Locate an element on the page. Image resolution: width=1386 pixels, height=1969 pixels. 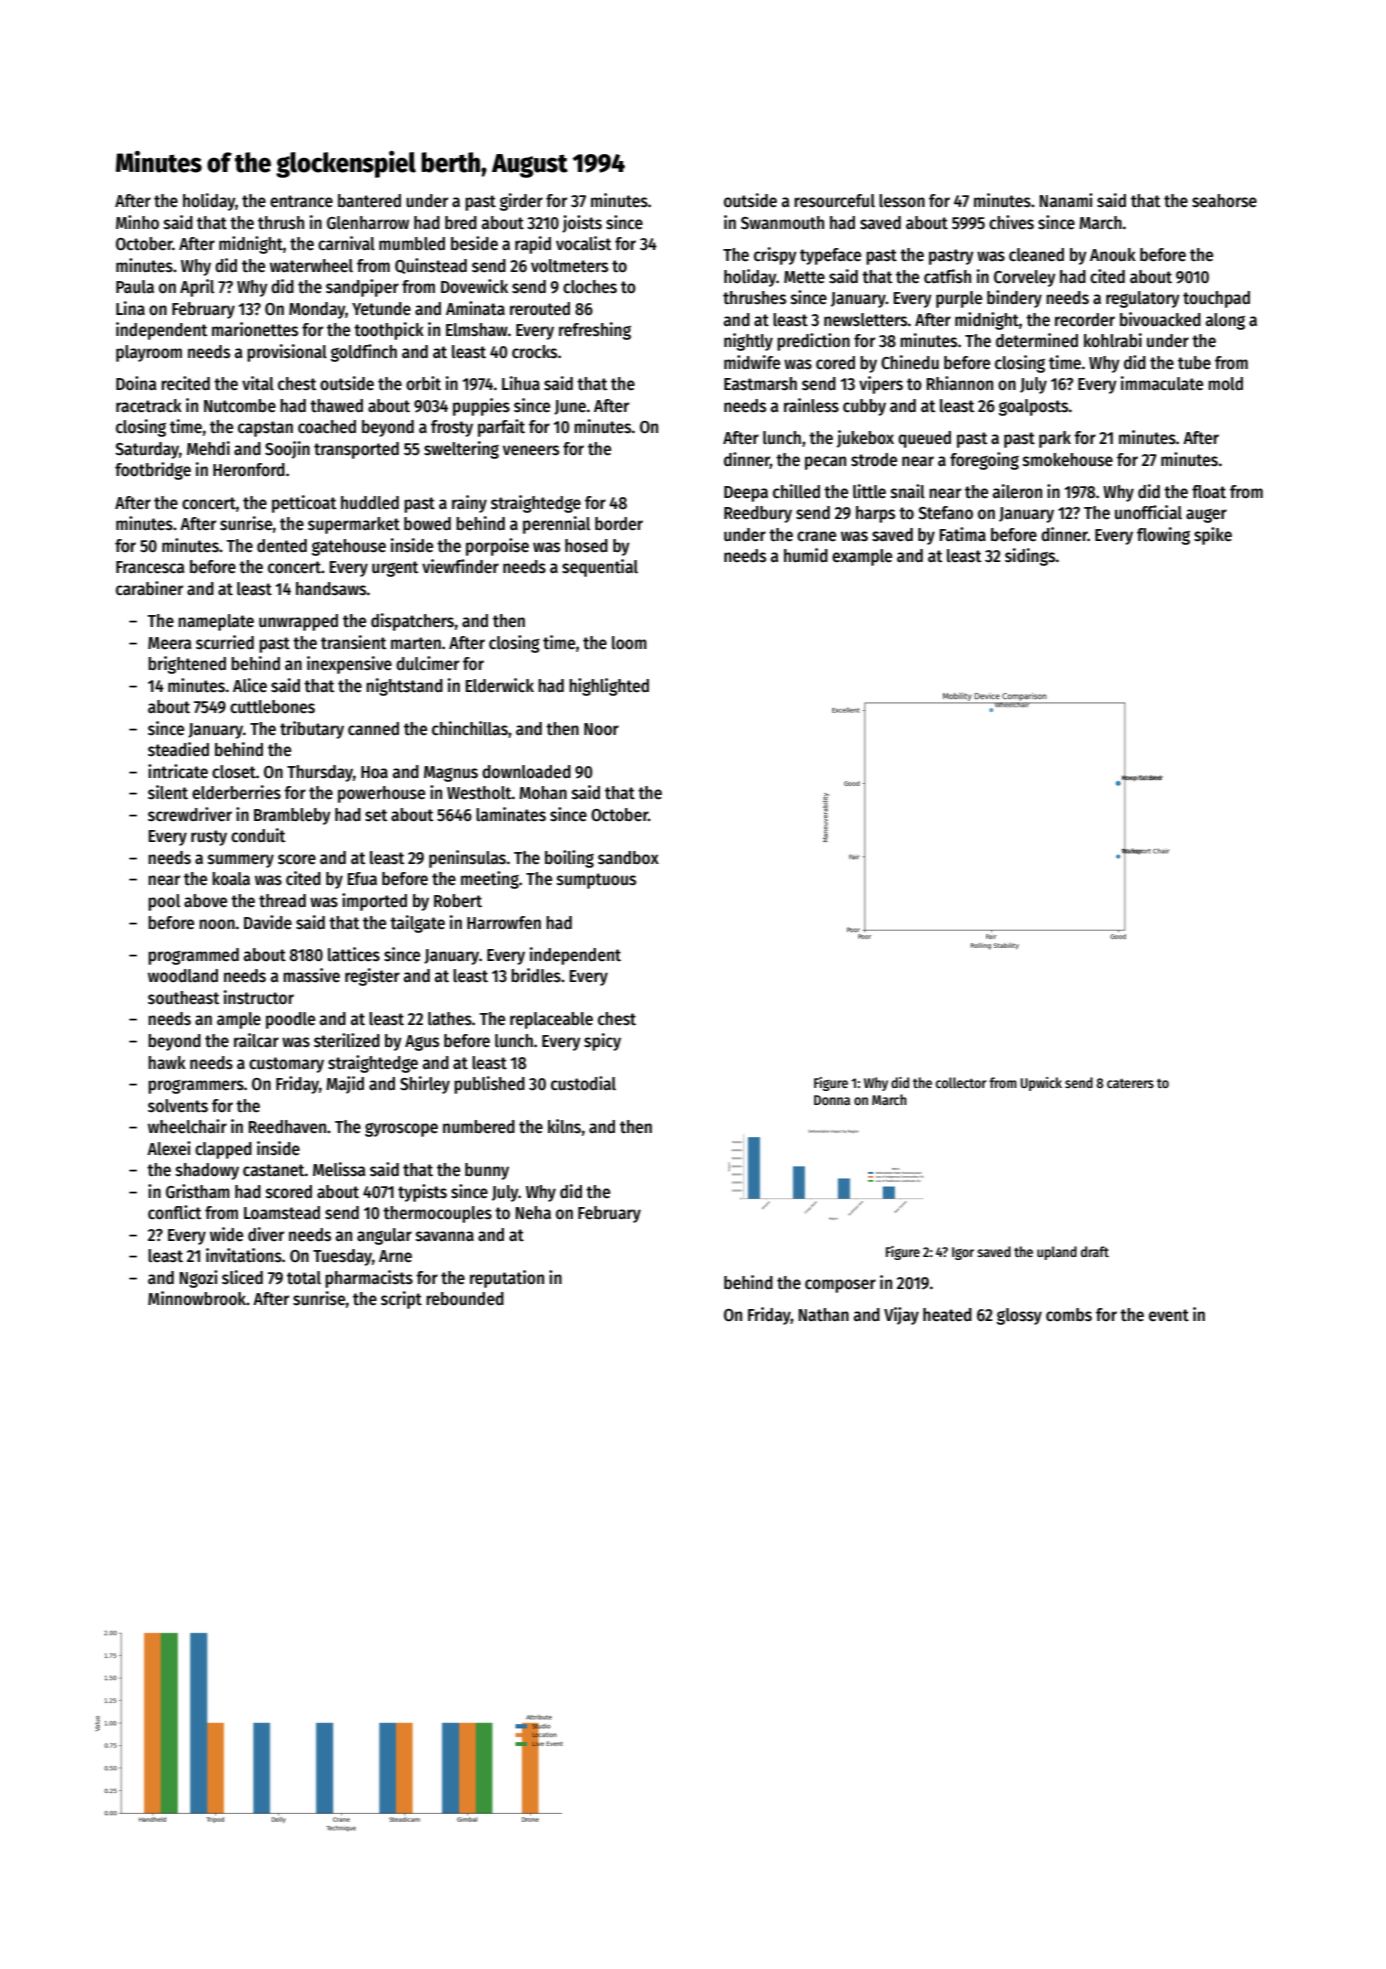
shadowy is located at coordinates (207, 1171).
